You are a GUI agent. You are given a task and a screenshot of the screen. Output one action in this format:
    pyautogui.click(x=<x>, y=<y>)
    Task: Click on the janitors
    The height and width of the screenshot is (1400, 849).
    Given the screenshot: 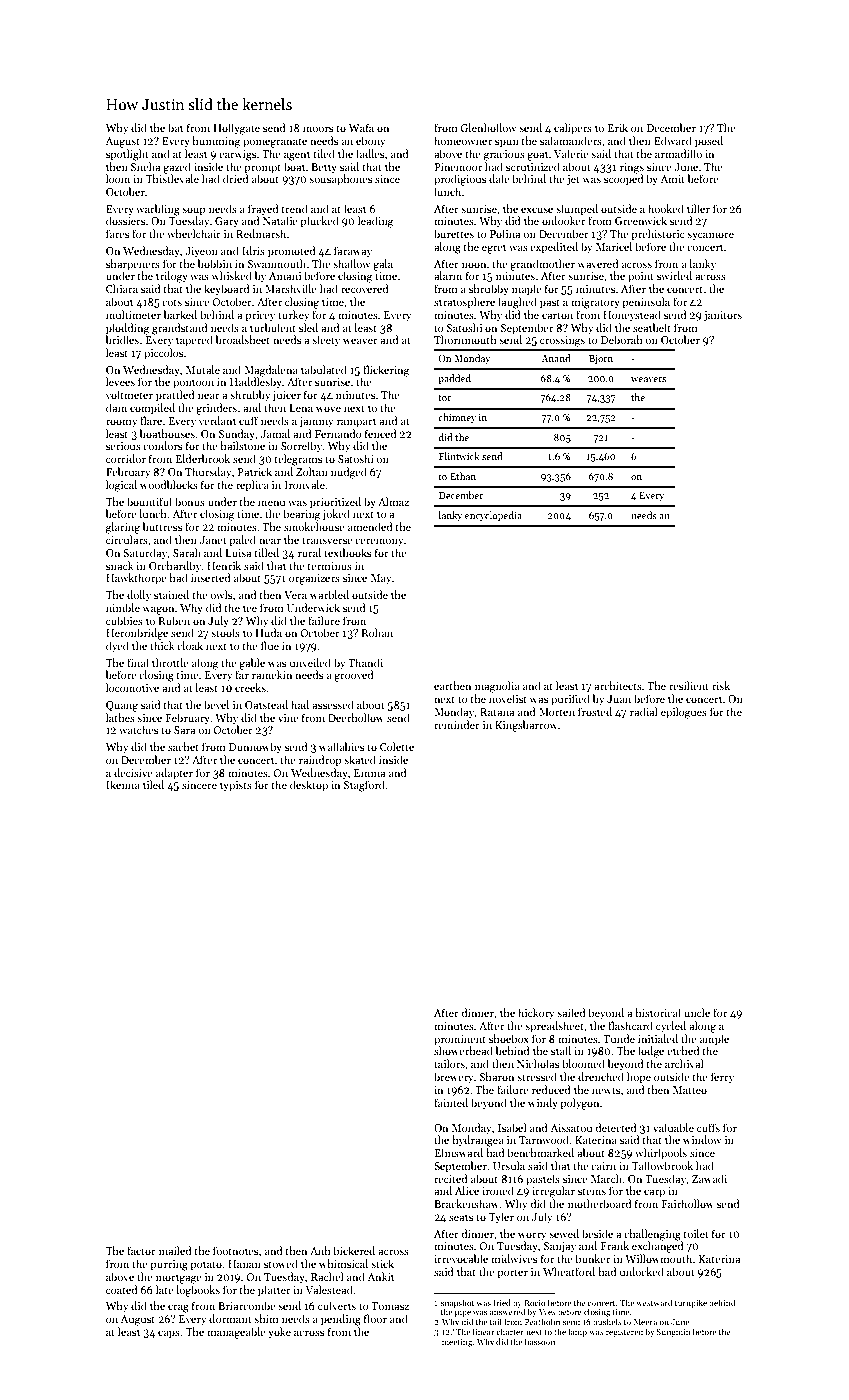 What is the action you would take?
    pyautogui.click(x=723, y=316)
